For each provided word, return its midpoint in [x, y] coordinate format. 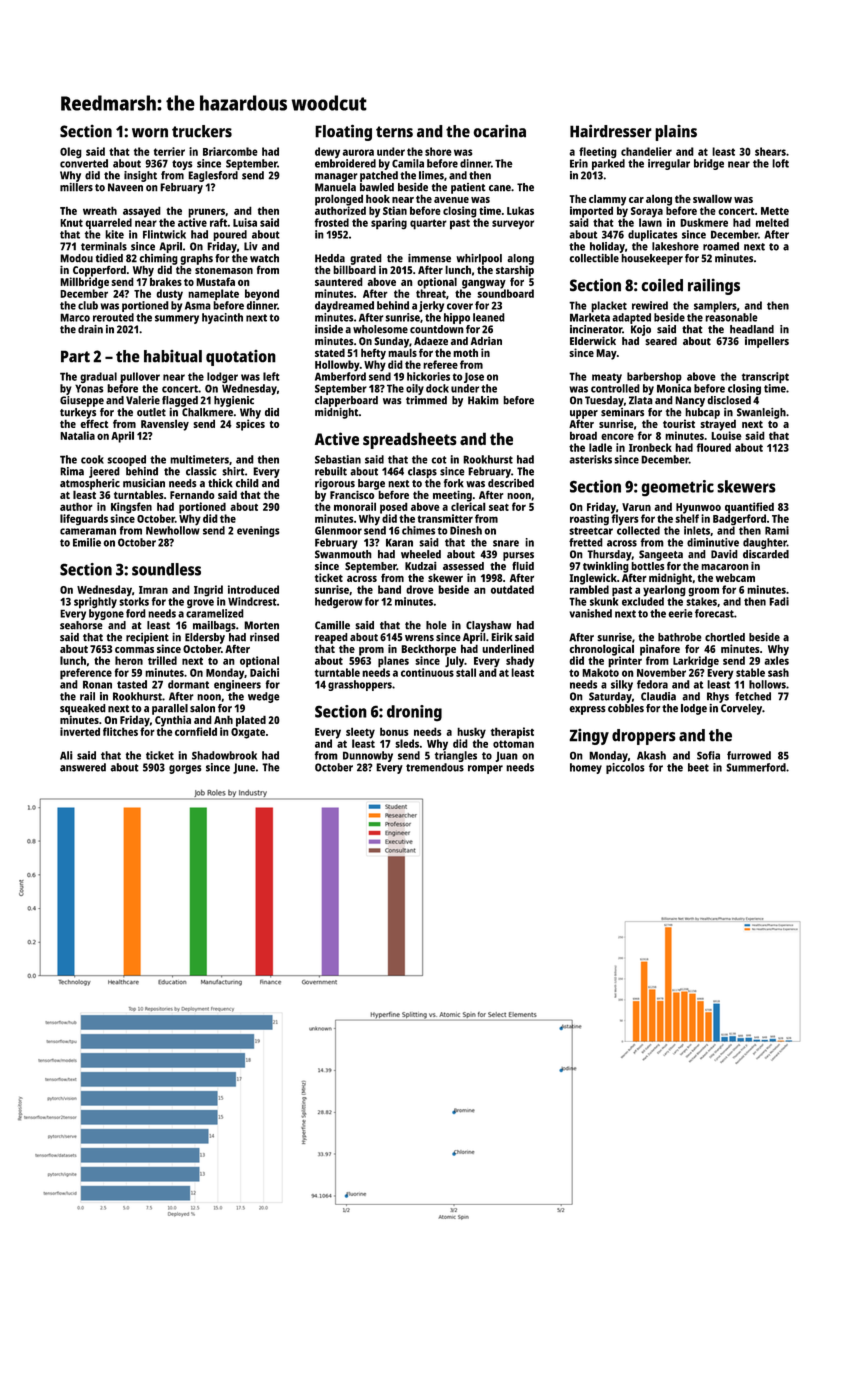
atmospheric [90, 484]
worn [150, 133]
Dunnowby [368, 756]
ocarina [499, 131]
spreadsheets [410, 440]
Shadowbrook [224, 755]
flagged [180, 401]
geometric [677, 488]
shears [770, 151]
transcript [765, 378]
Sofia [708, 755]
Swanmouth [343, 554]
